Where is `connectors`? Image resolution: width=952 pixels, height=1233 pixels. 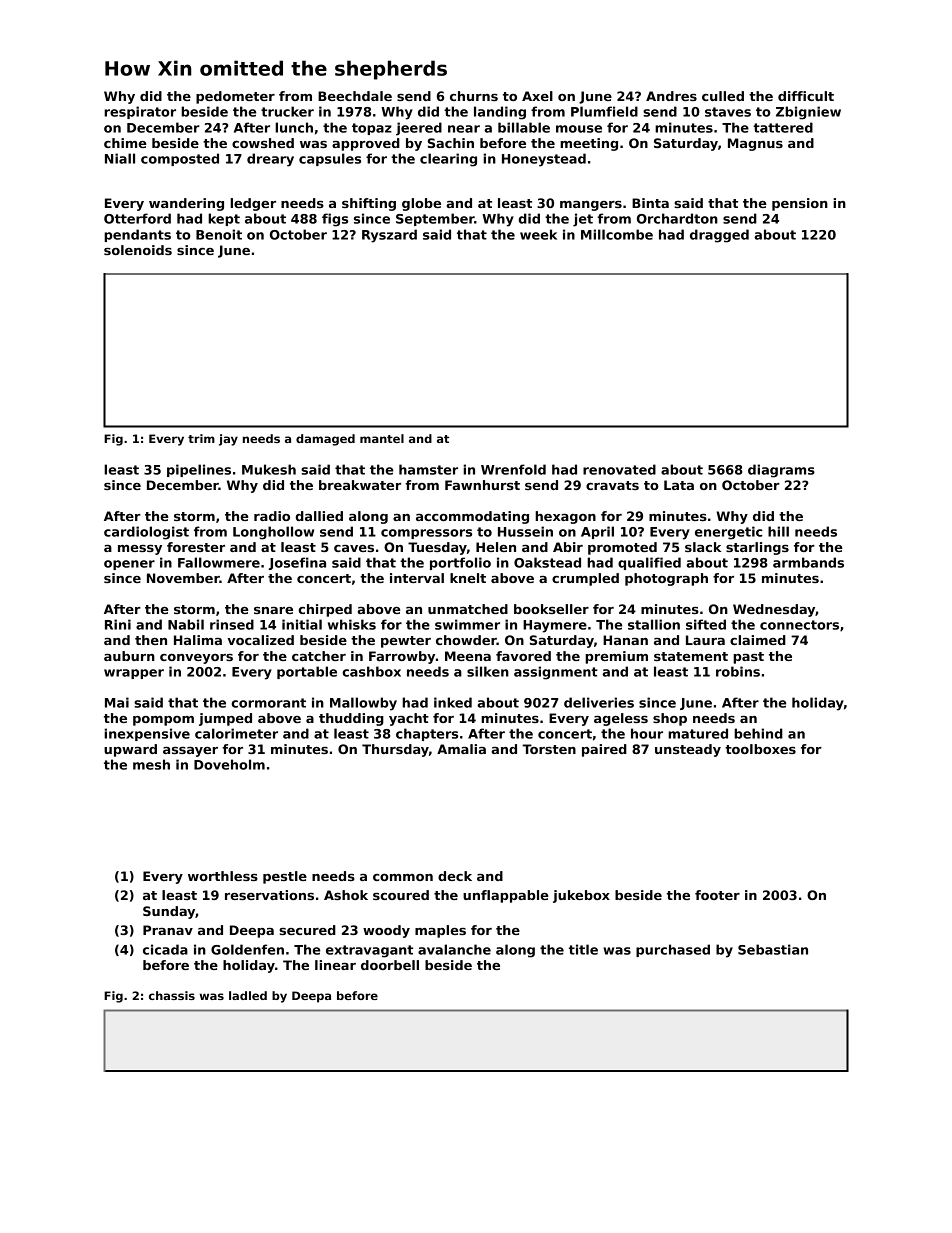
connectors is located at coordinates (799, 625).
